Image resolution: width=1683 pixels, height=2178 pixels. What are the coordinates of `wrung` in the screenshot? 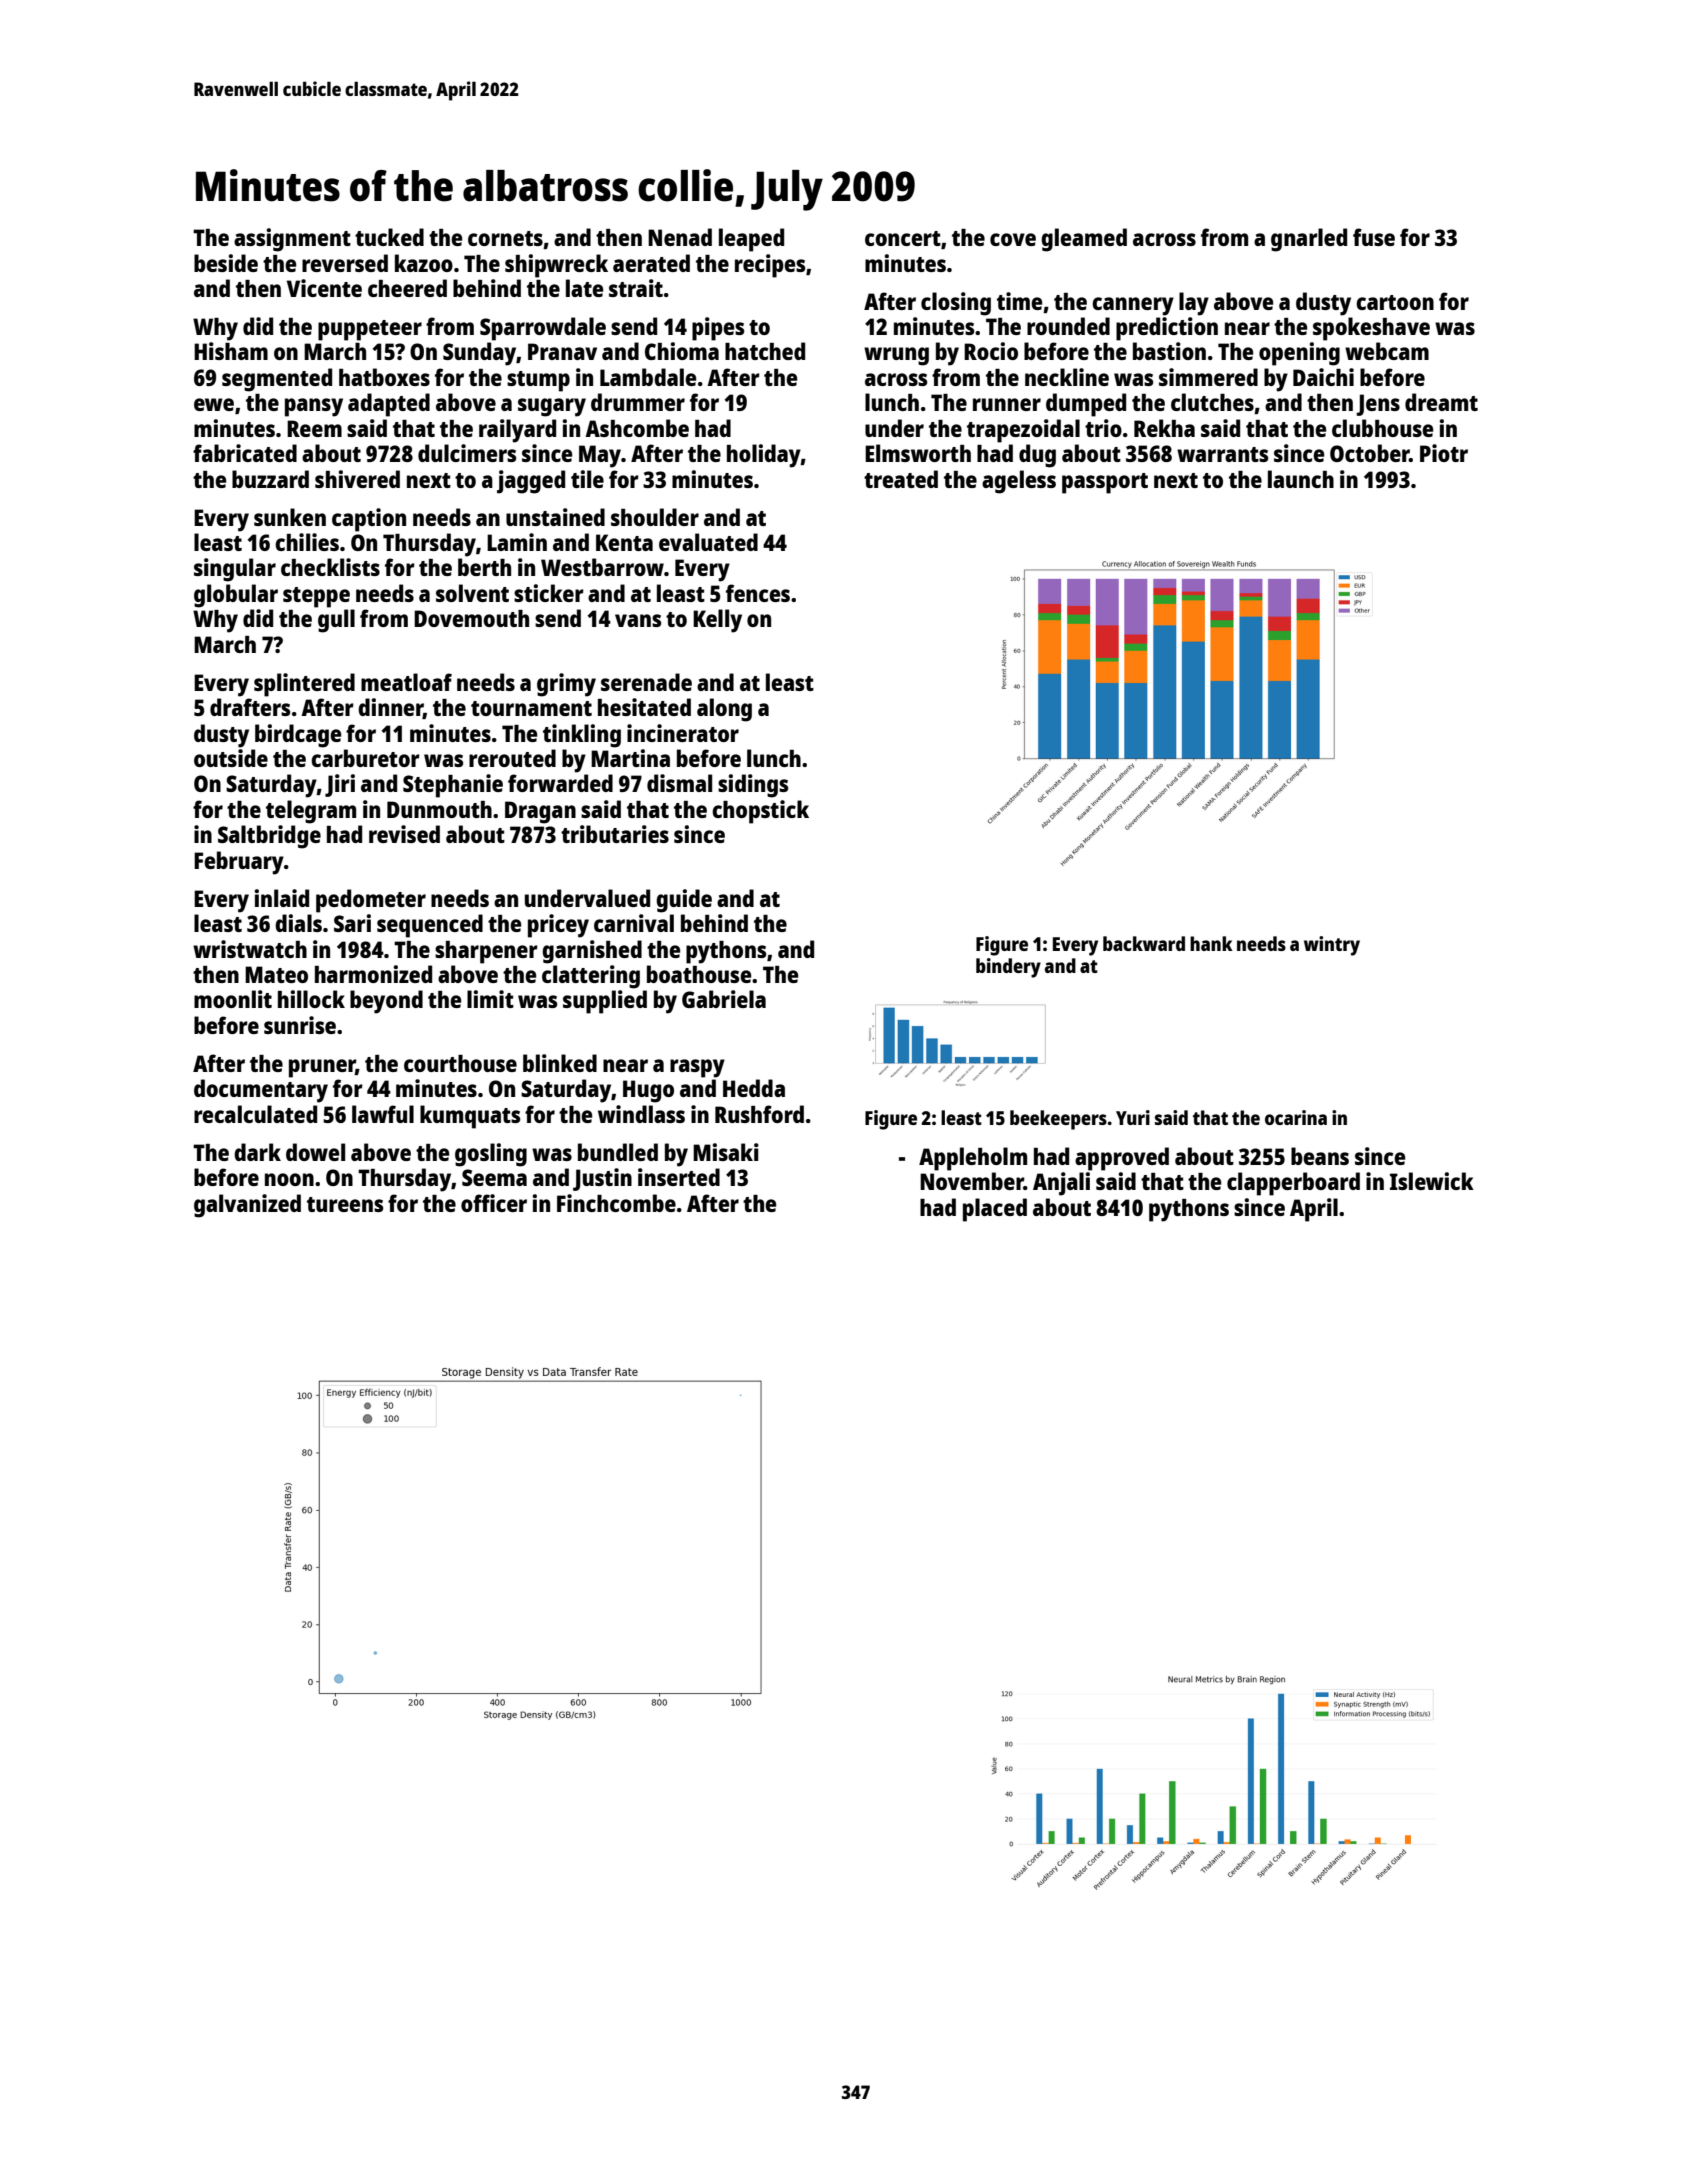 It's located at (896, 356).
